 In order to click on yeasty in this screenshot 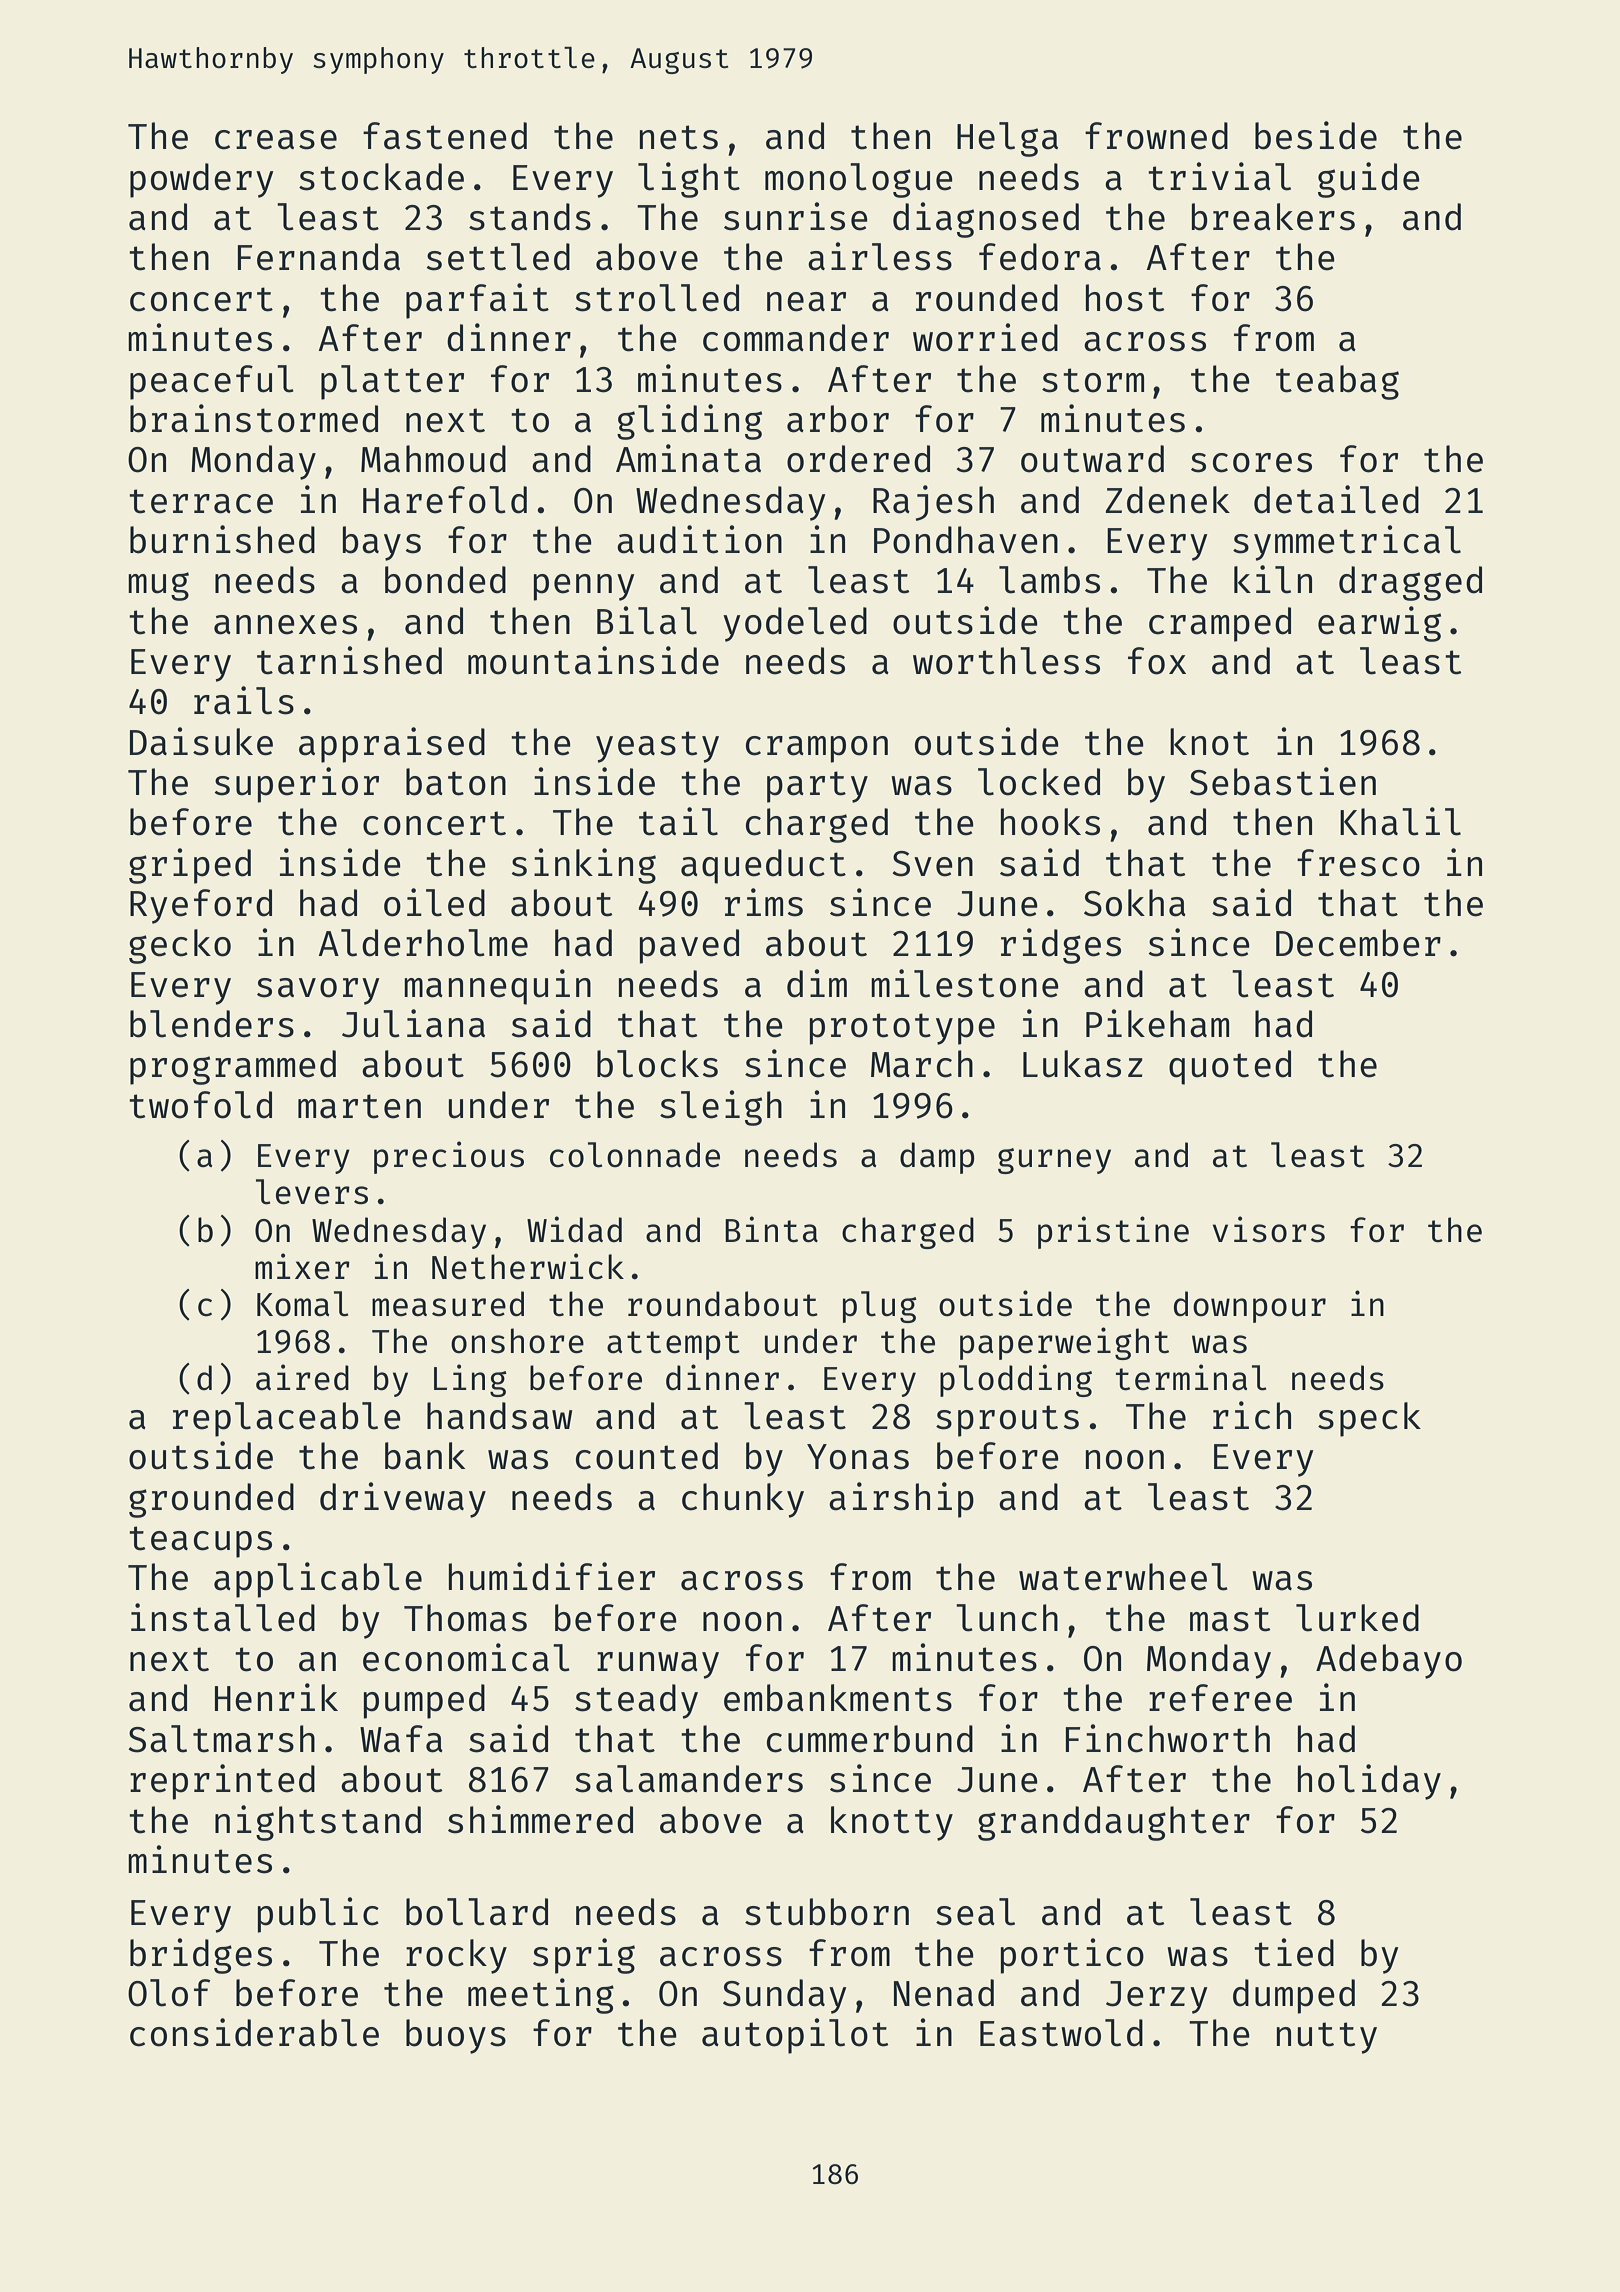, I will do `click(657, 747)`.
